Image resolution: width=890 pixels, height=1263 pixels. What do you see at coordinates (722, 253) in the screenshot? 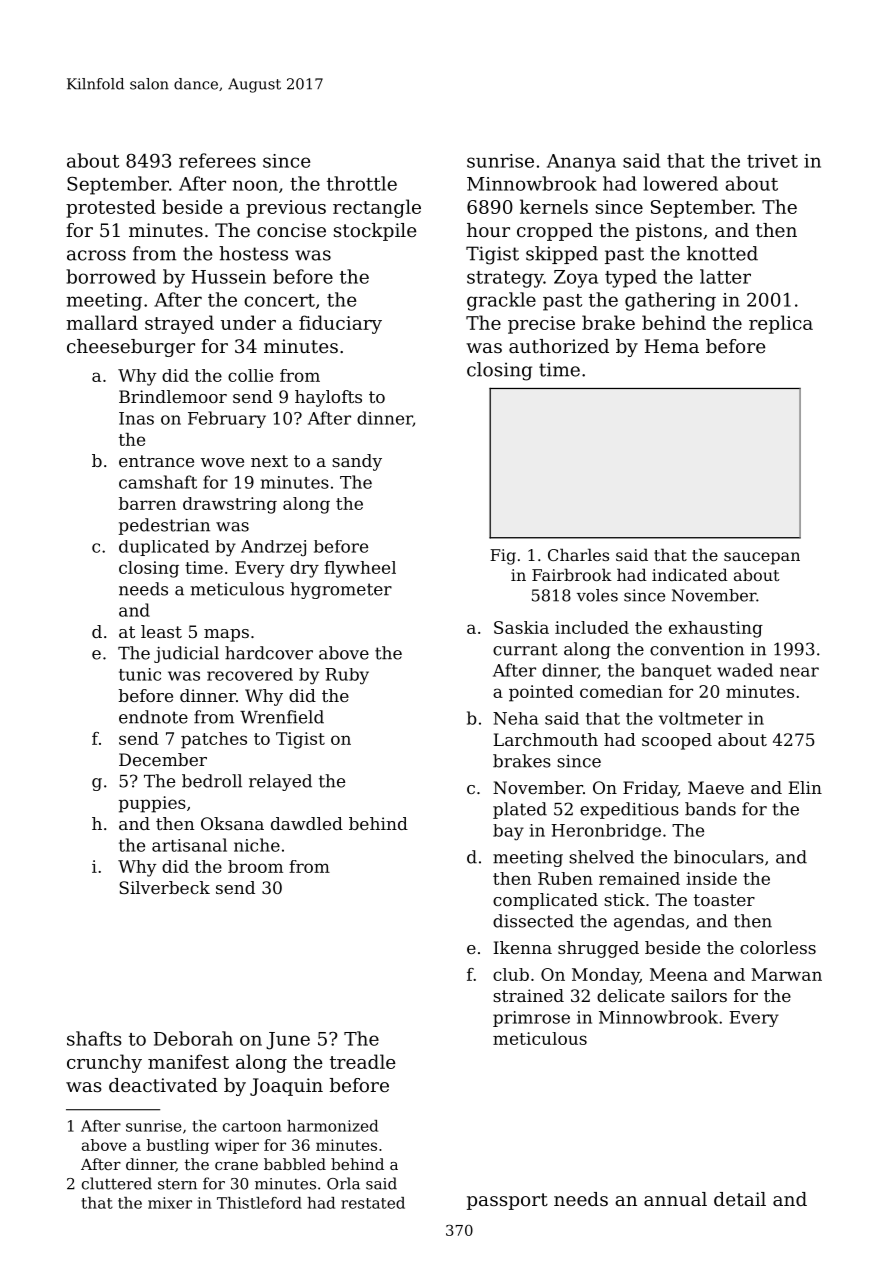
I see `knotted` at bounding box center [722, 253].
